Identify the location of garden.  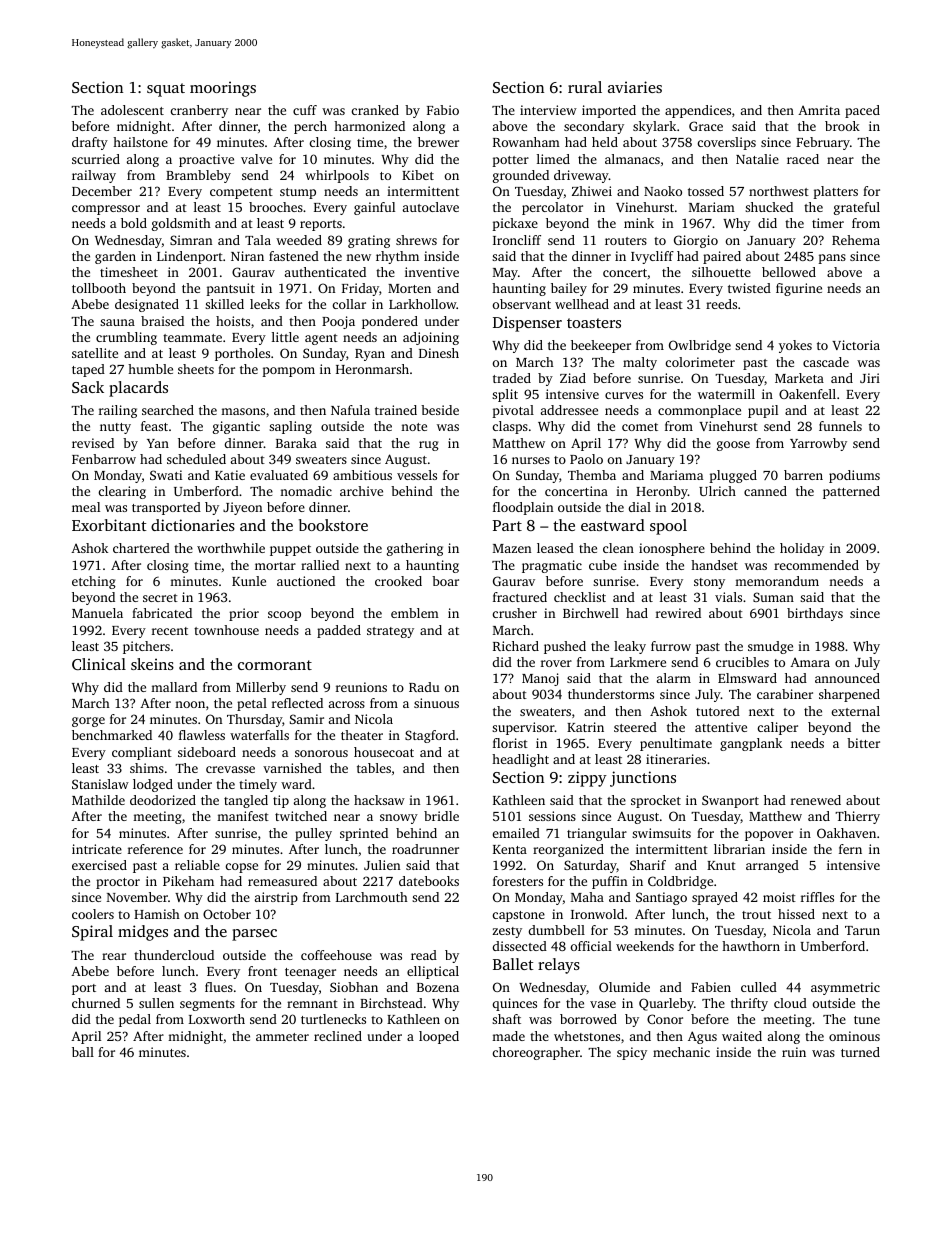
(115, 257).
